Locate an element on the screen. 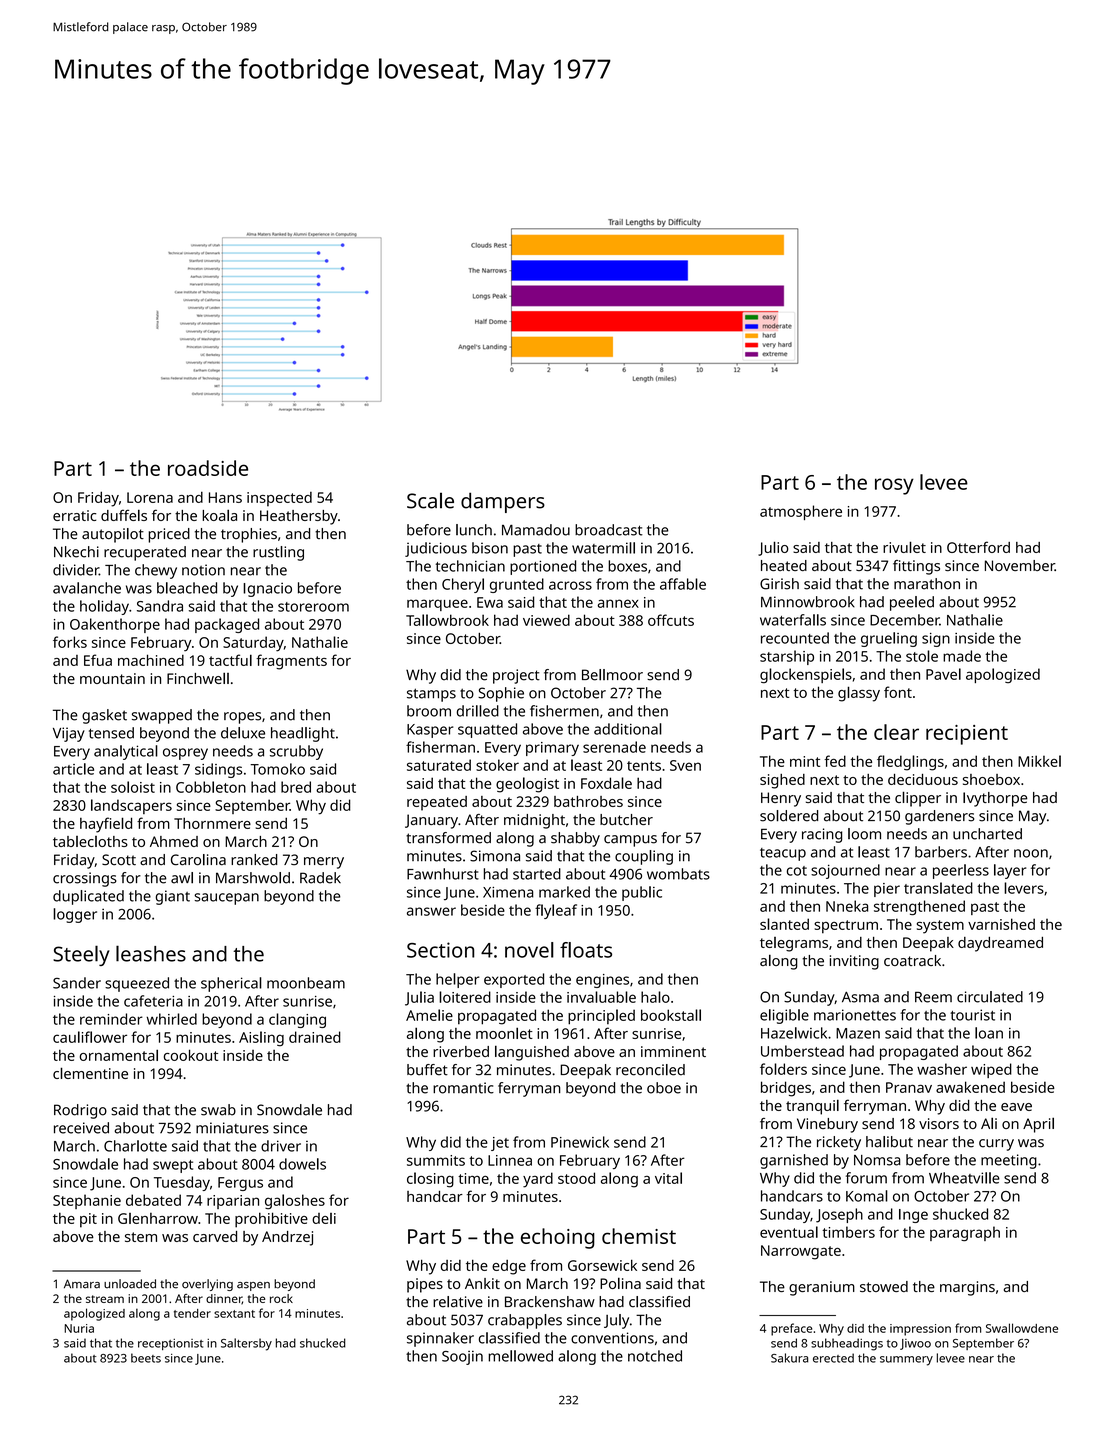  roadside is located at coordinates (208, 468).
